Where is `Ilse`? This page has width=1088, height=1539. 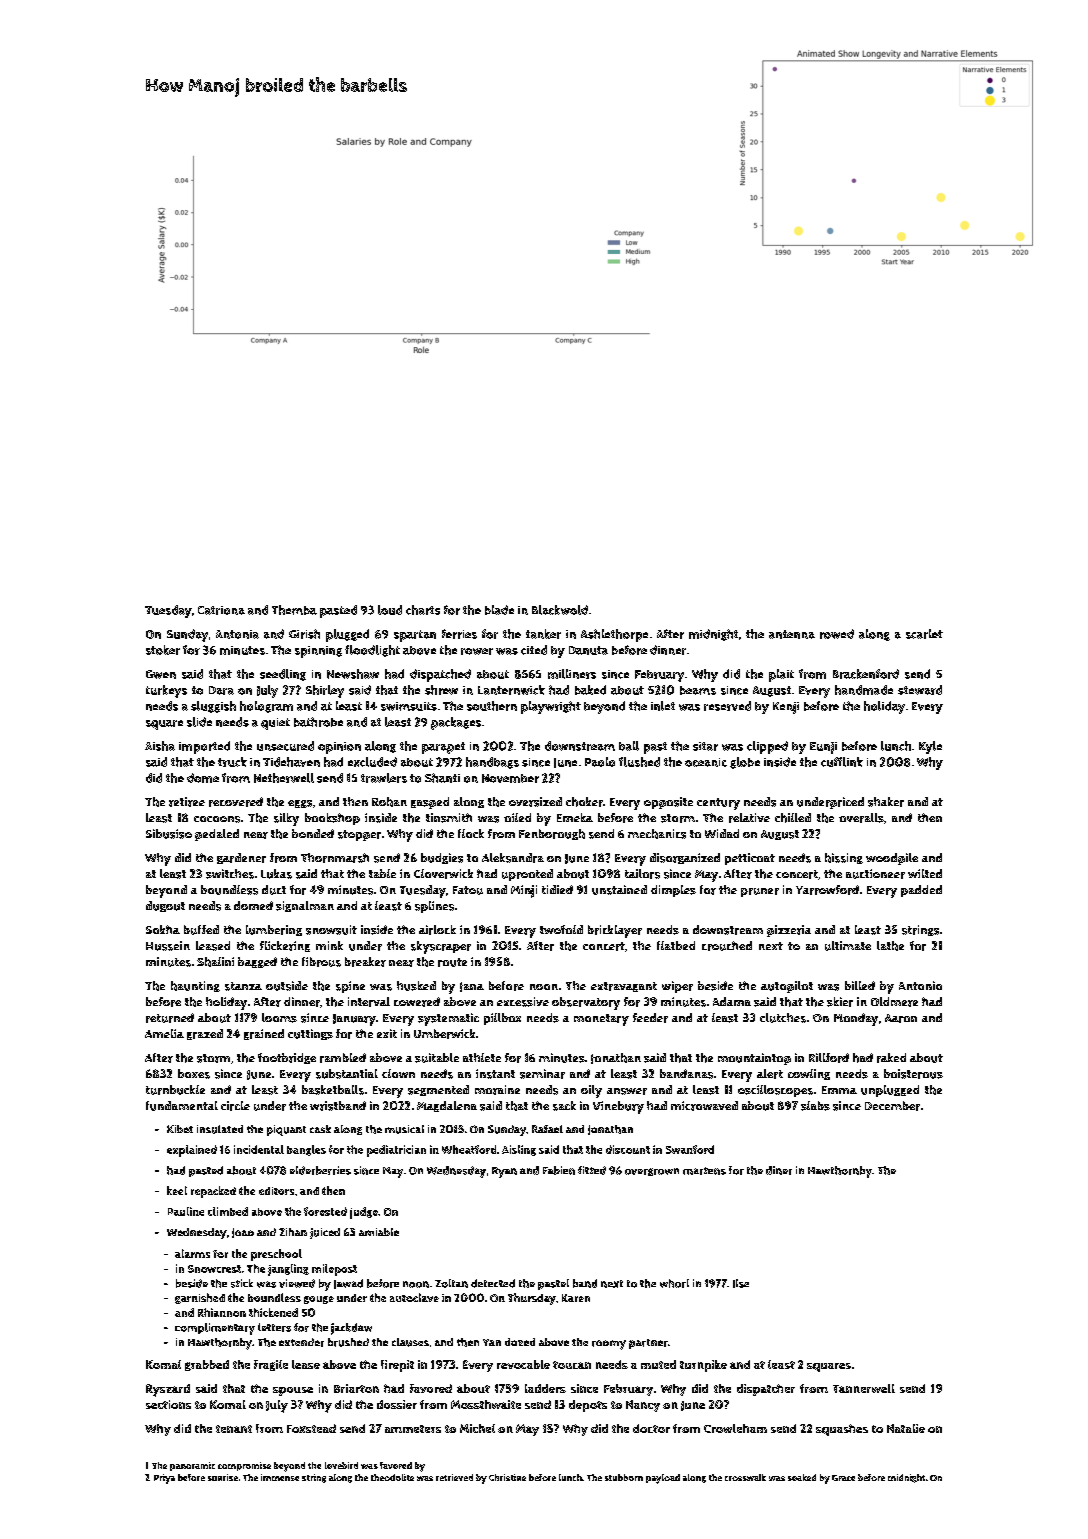 Ilse is located at coordinates (741, 1283).
